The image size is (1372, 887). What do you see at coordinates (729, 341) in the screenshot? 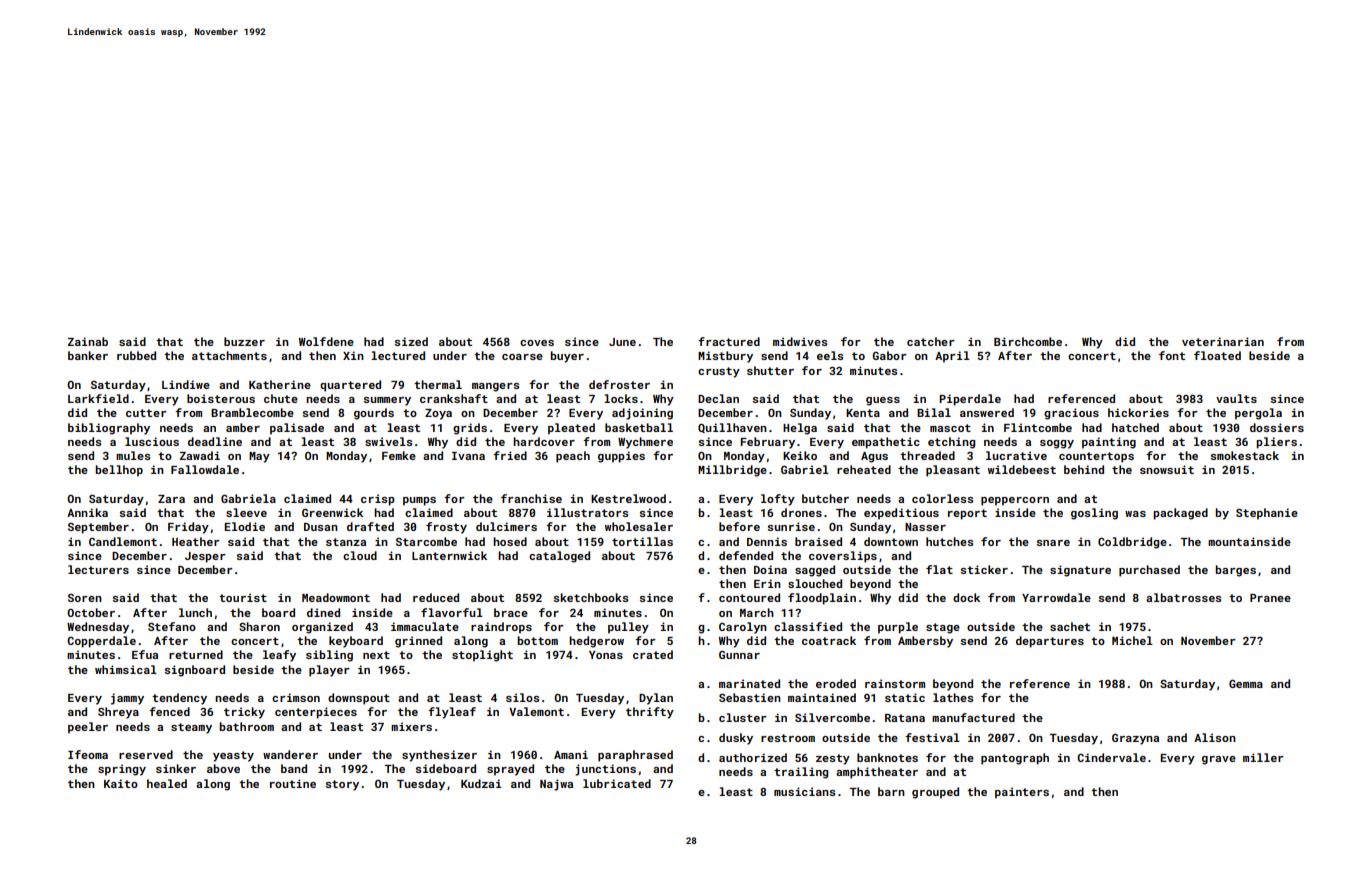
I see `fractured` at bounding box center [729, 341].
